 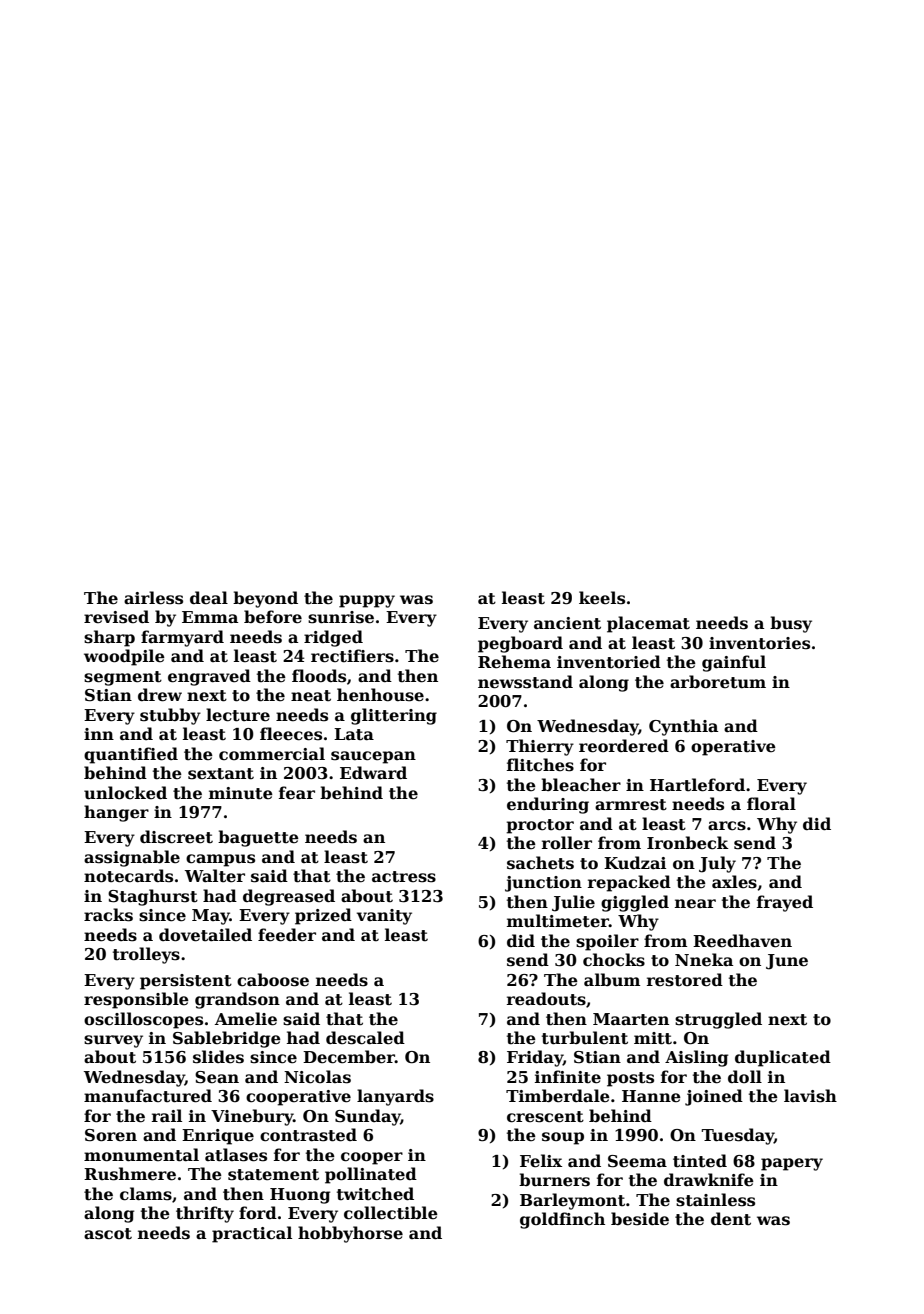 What do you see at coordinates (273, 980) in the screenshot?
I see `caboose` at bounding box center [273, 980].
